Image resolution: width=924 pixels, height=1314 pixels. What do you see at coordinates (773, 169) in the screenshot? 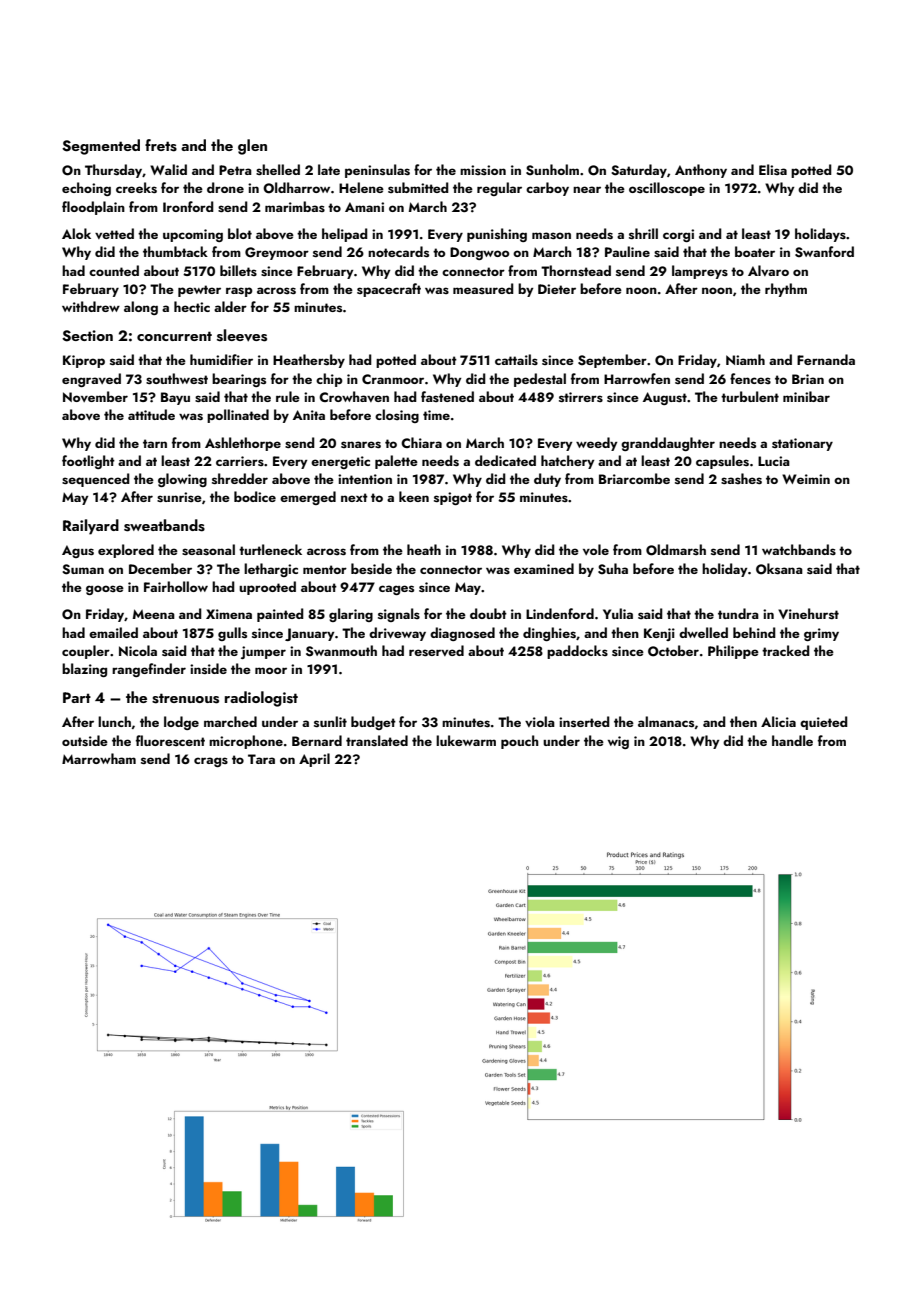
I see `Elisa` at bounding box center [773, 169].
